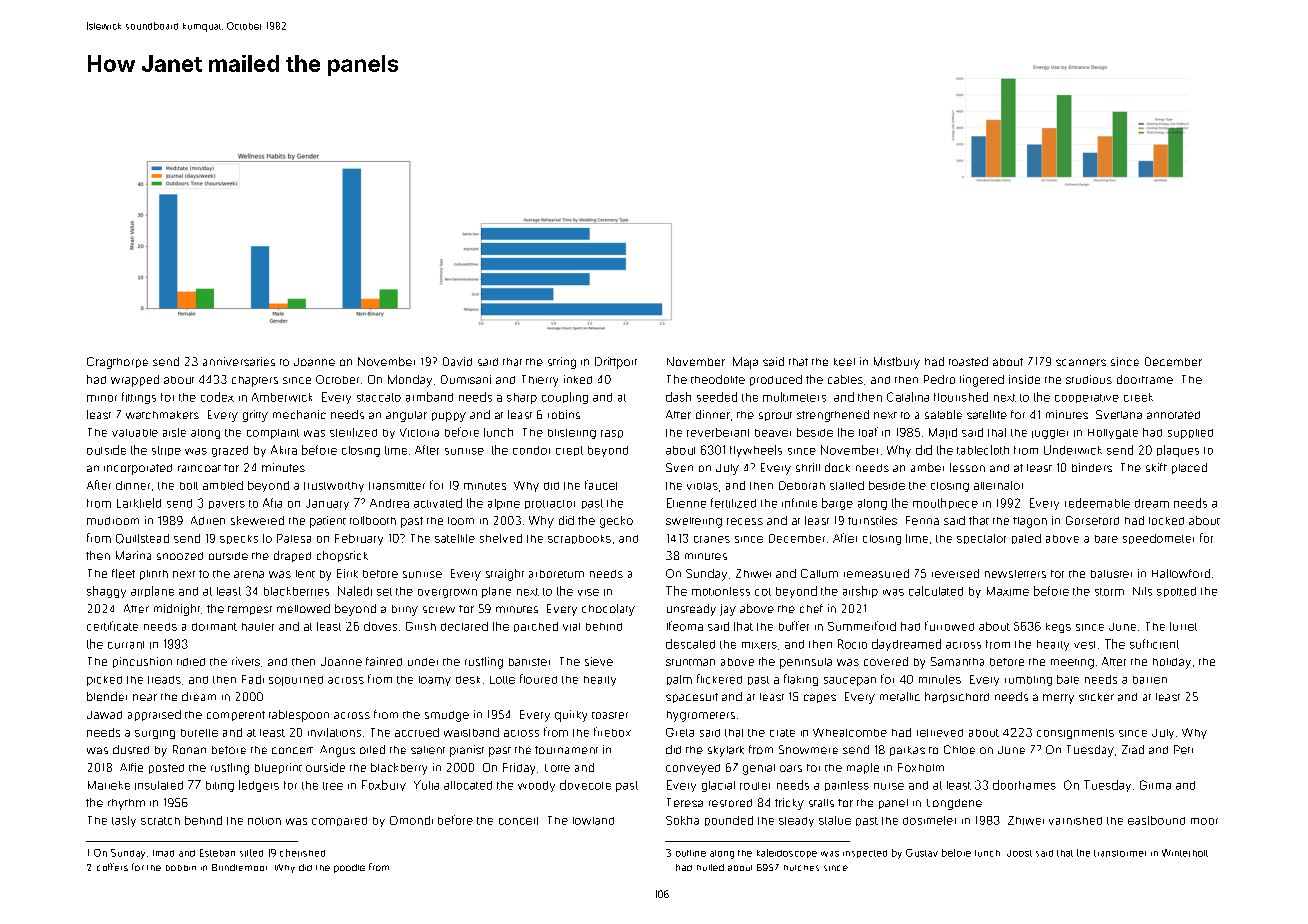 The height and width of the page is (924, 1308). I want to click on Marieke, so click(109, 785).
